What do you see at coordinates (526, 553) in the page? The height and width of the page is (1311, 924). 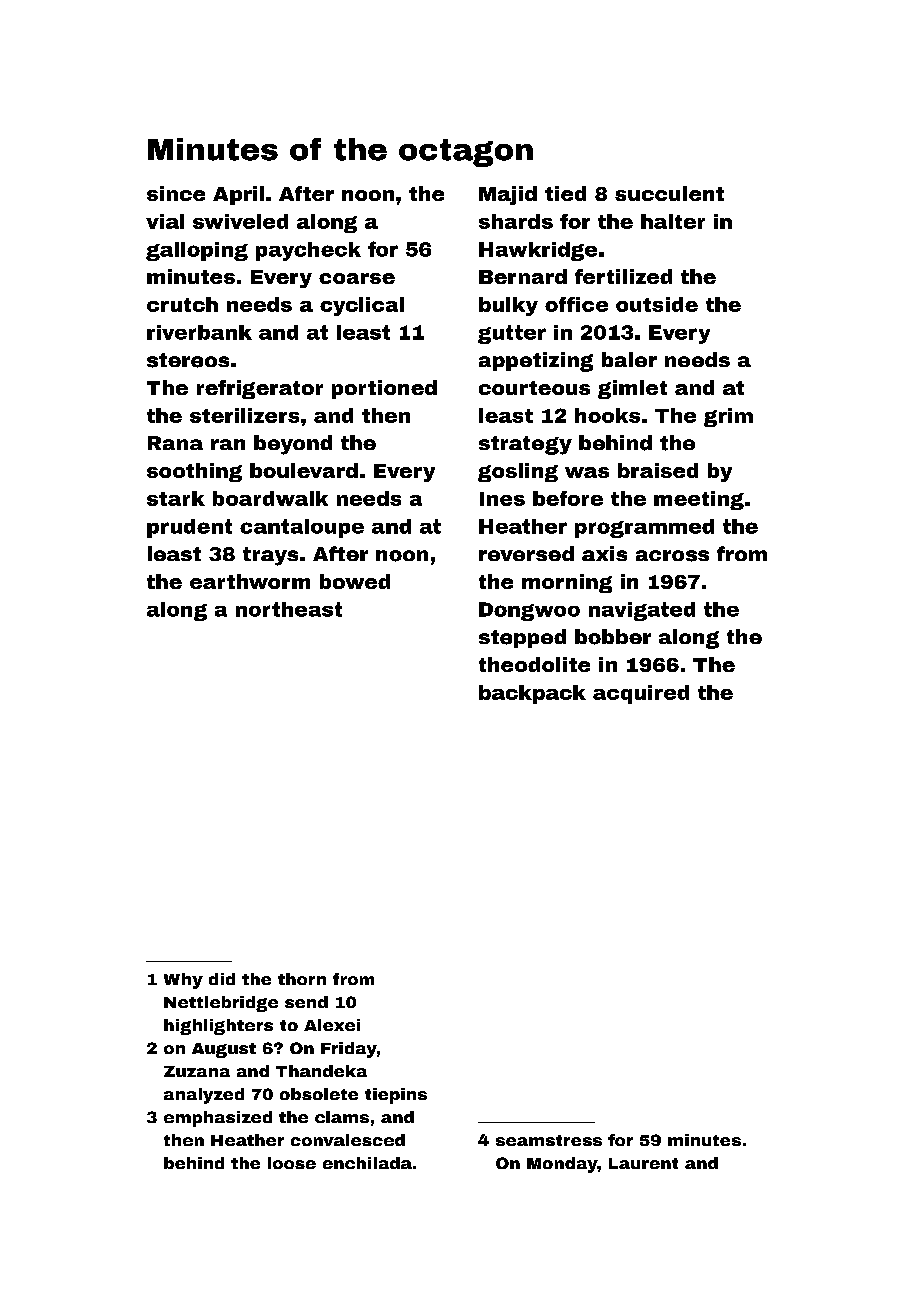 I see `reversed` at bounding box center [526, 553].
